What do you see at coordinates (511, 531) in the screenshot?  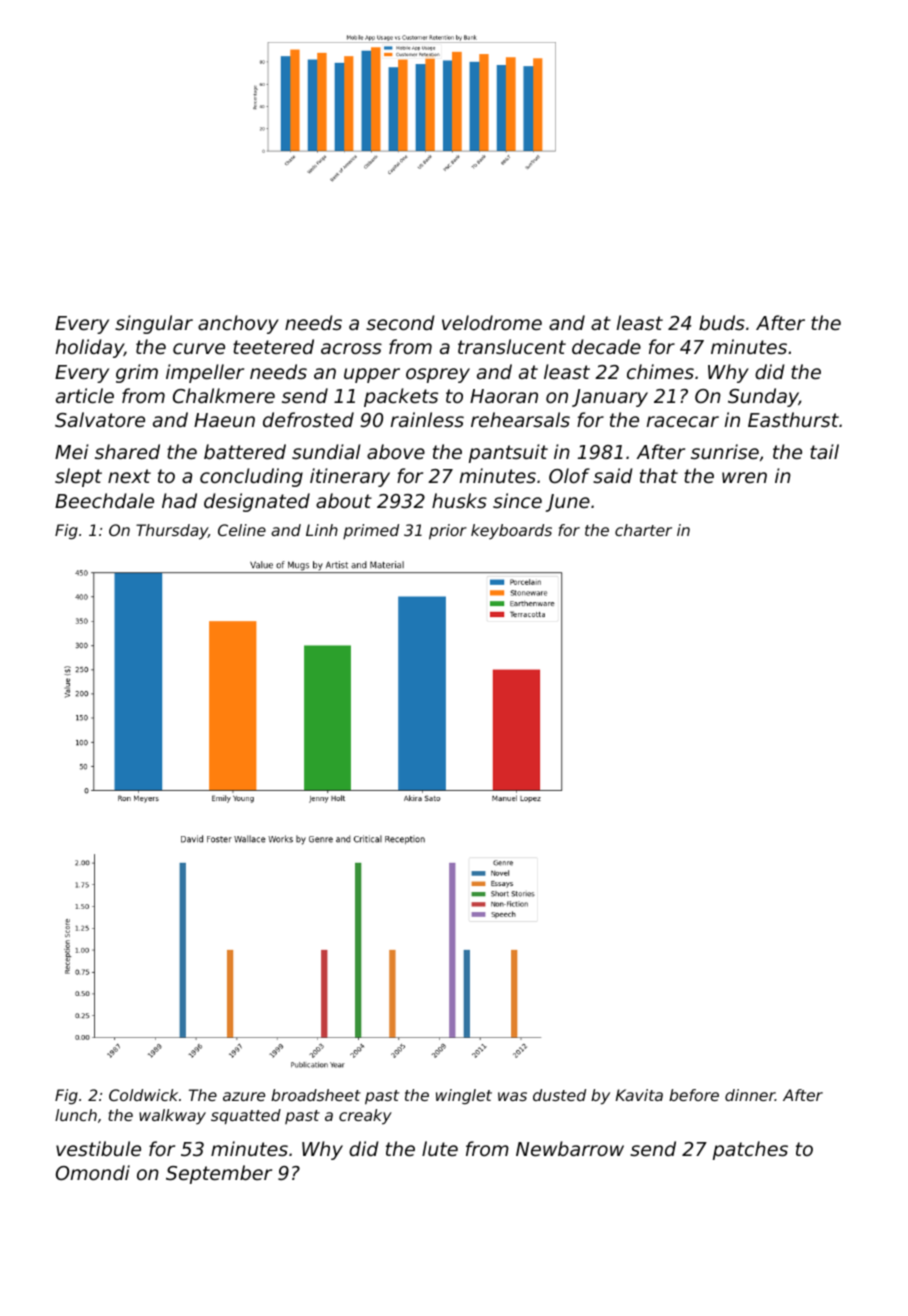 I see `keyboards` at bounding box center [511, 531].
